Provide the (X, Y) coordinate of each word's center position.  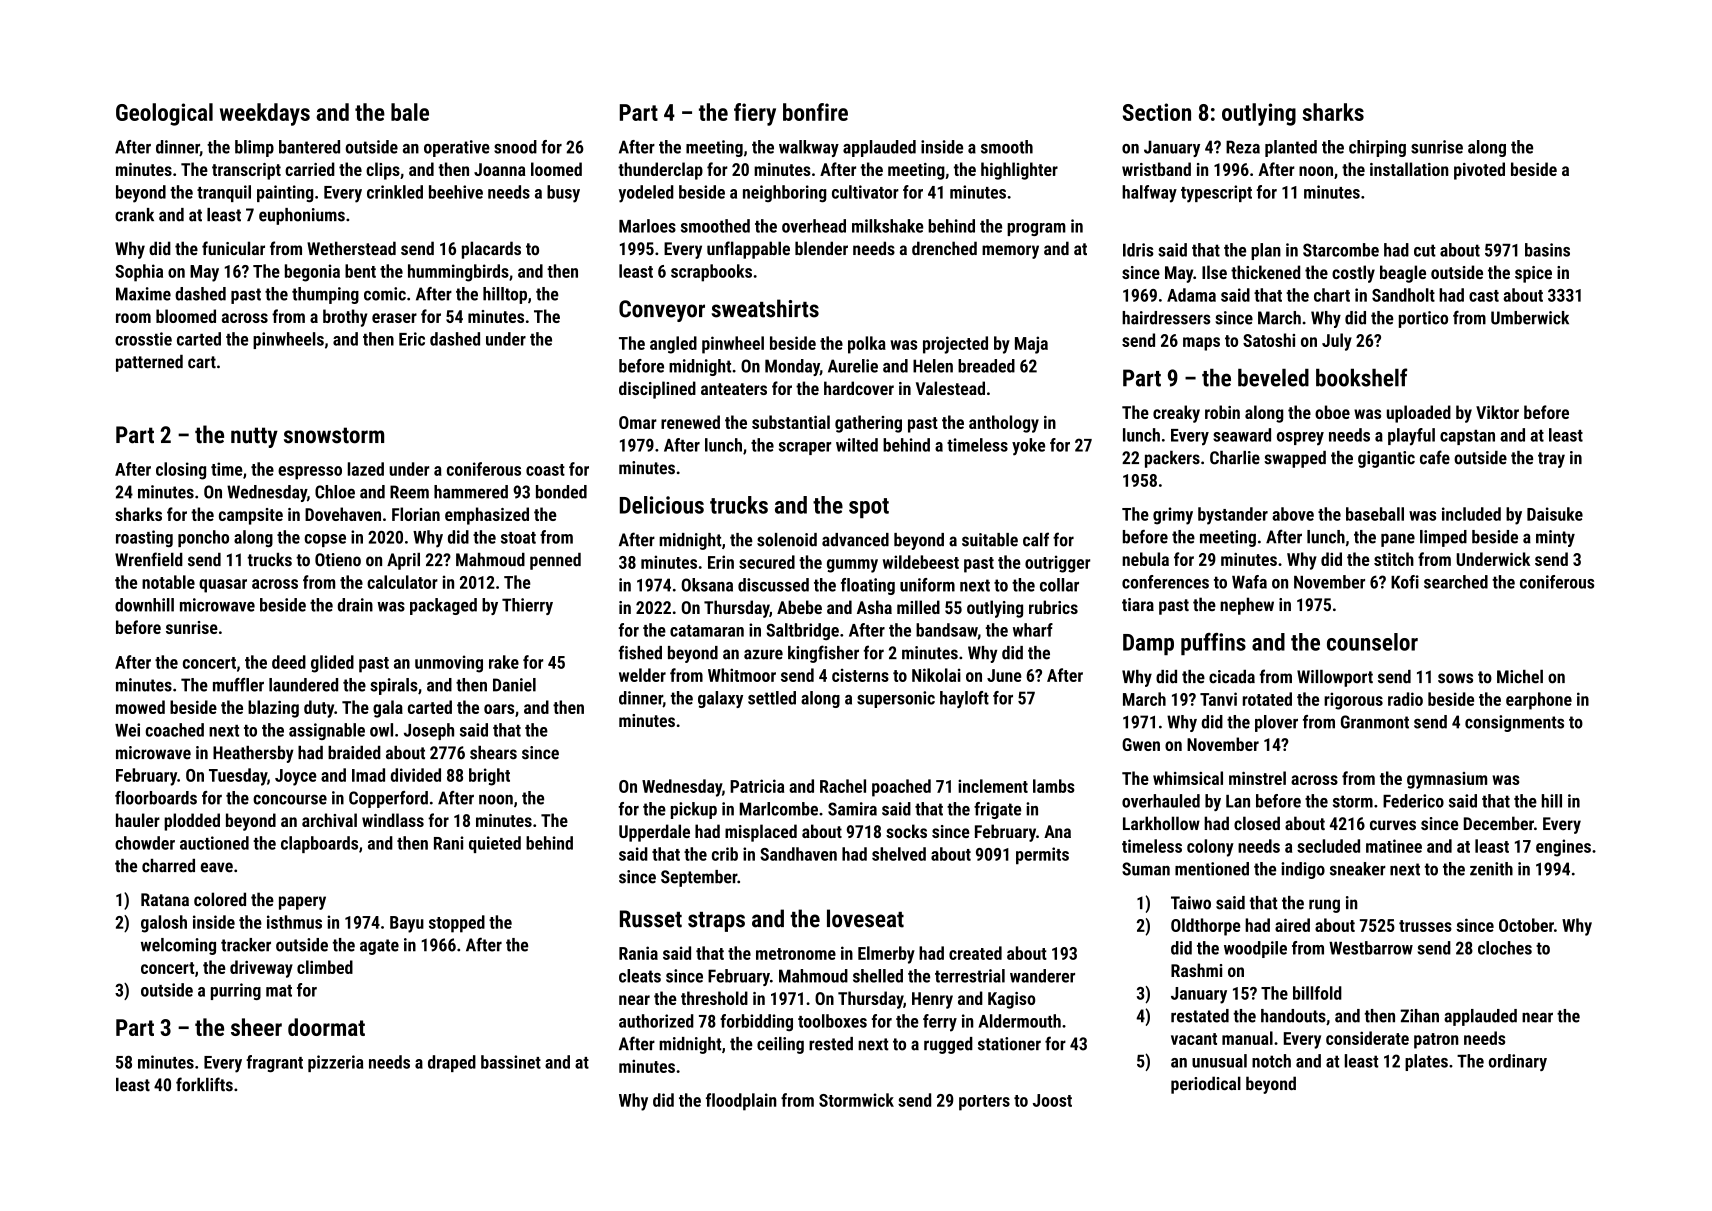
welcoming (178, 946)
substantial (791, 422)
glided (332, 664)
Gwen (1141, 744)
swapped (1295, 459)
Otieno (338, 560)
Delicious (662, 505)
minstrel (1257, 778)
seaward (1242, 435)
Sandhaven (798, 854)
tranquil (224, 193)
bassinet (511, 1062)
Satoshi (1269, 340)
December (1499, 823)
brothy (345, 318)
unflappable (748, 250)
